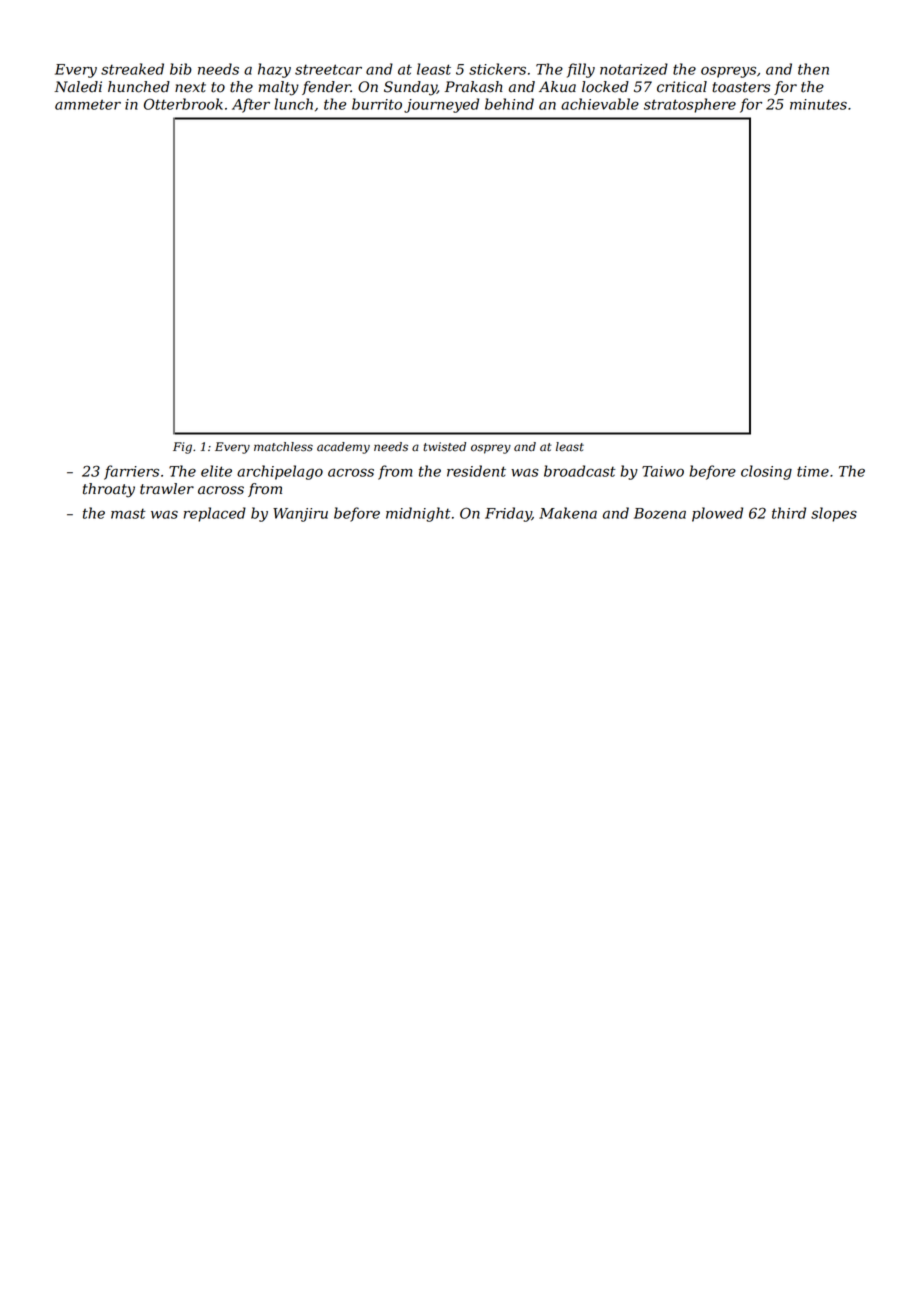  I want to click on After, so click(251, 105).
